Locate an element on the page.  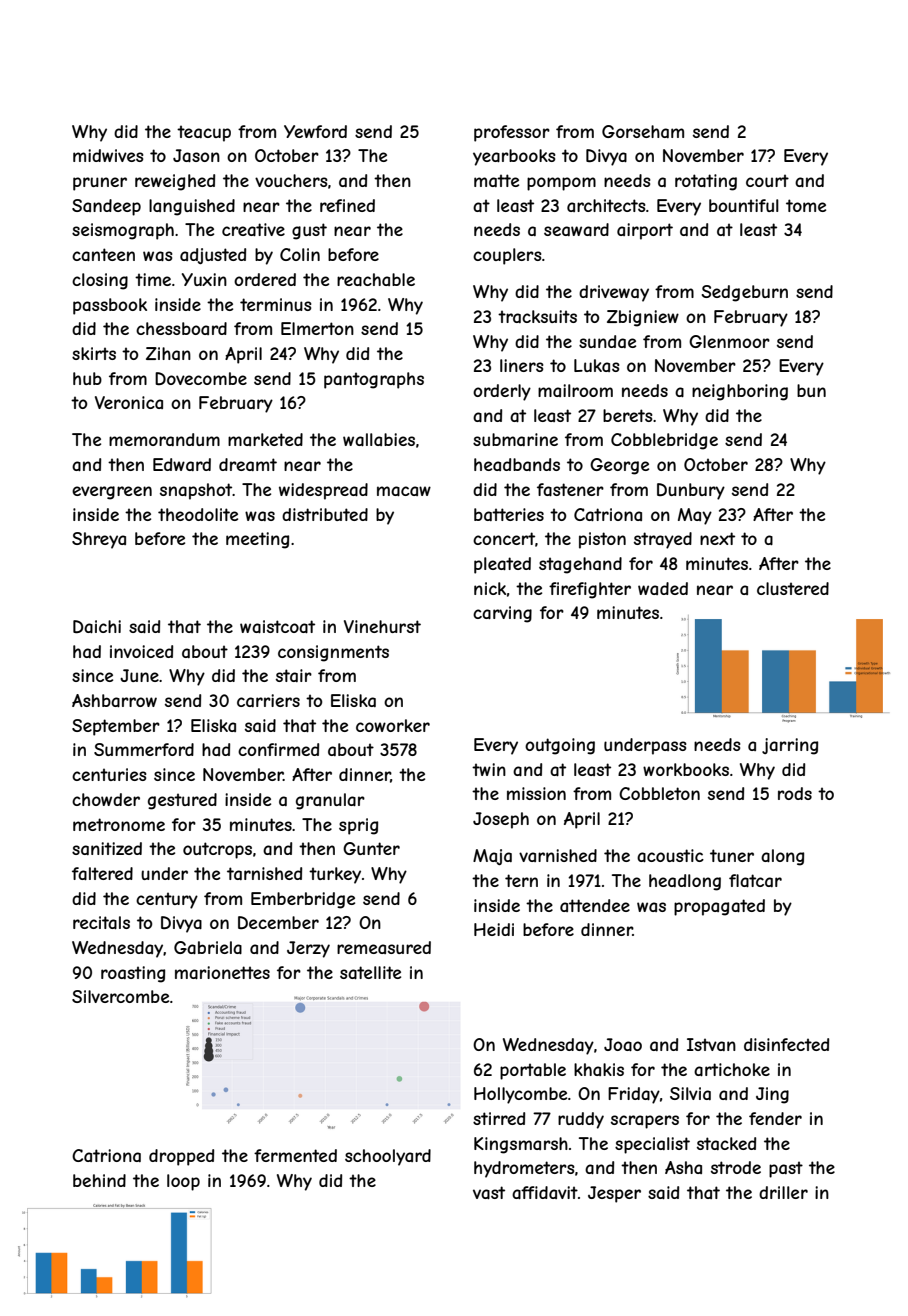
varnished is located at coordinates (558, 855).
